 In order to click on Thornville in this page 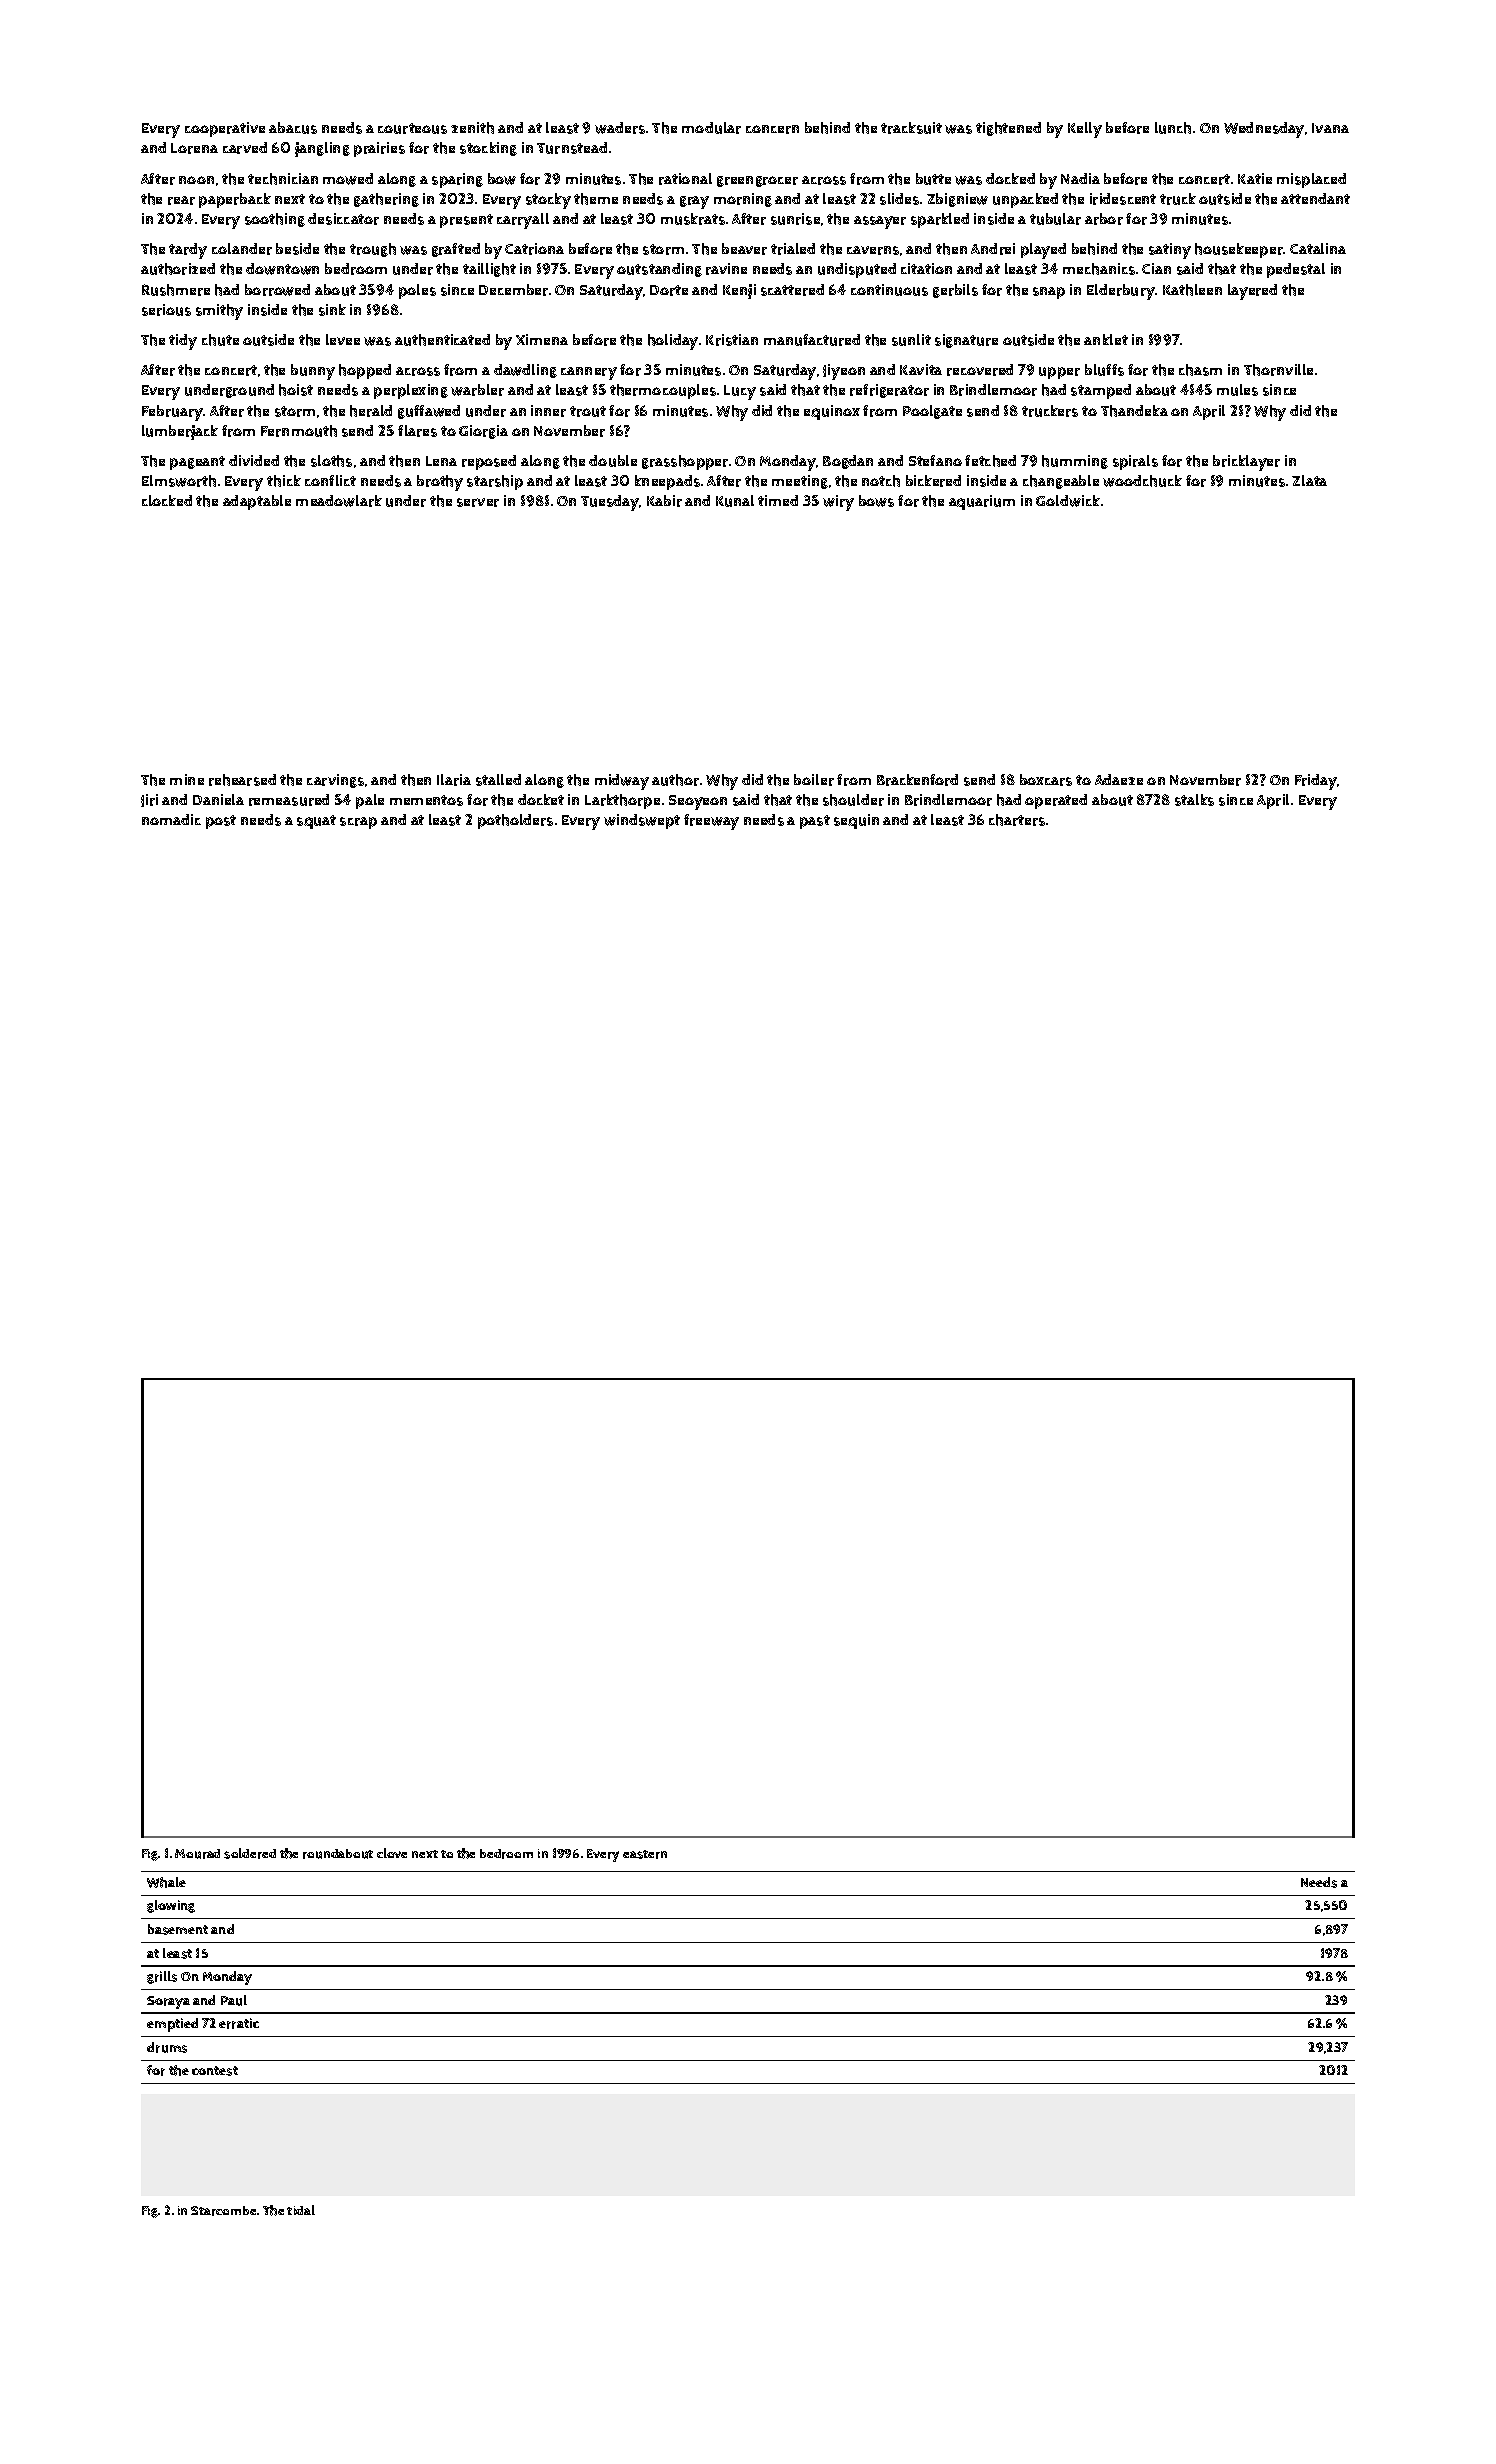, I will do `click(1278, 370)`.
